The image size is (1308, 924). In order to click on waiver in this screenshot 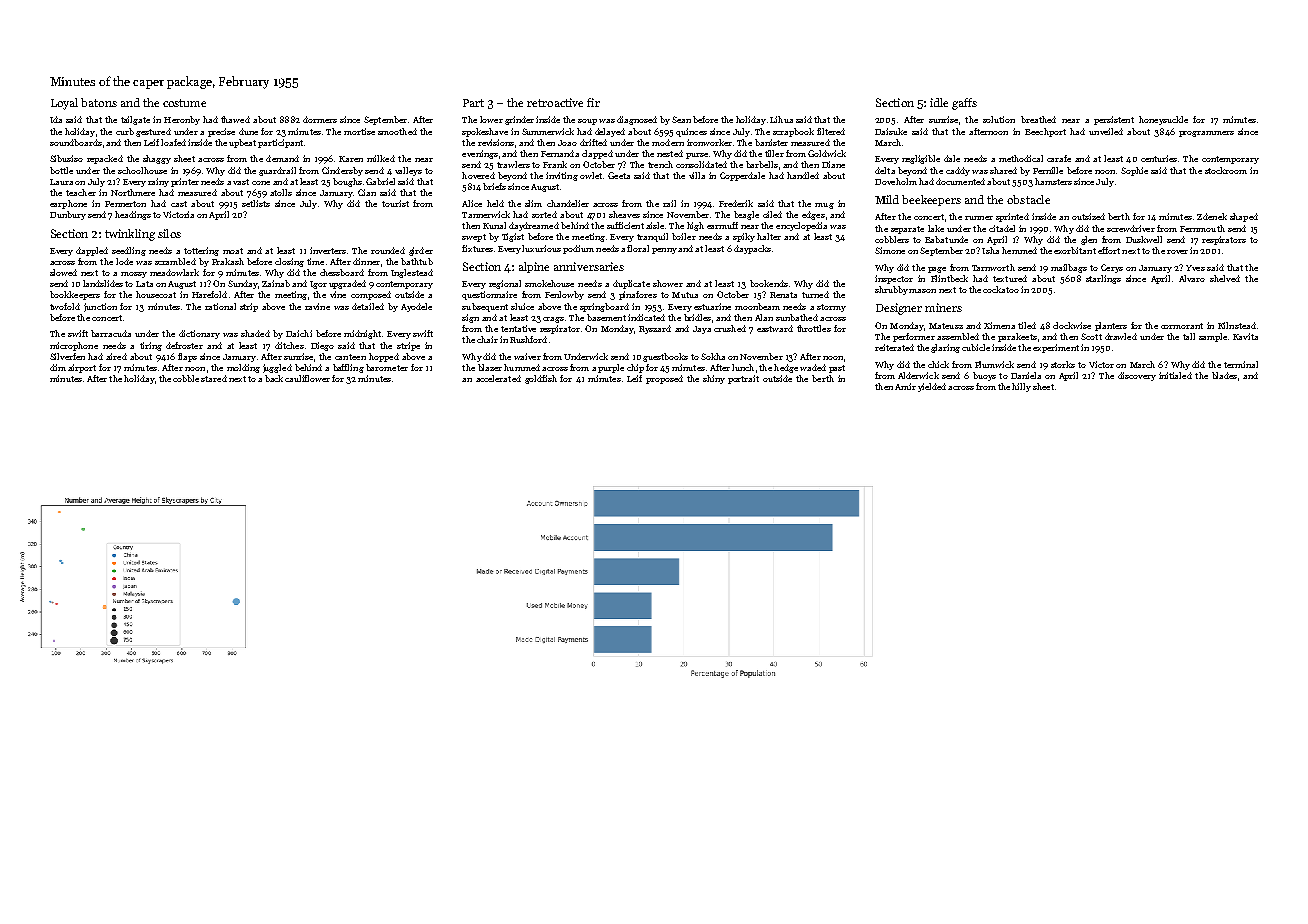, I will do `click(527, 356)`.
